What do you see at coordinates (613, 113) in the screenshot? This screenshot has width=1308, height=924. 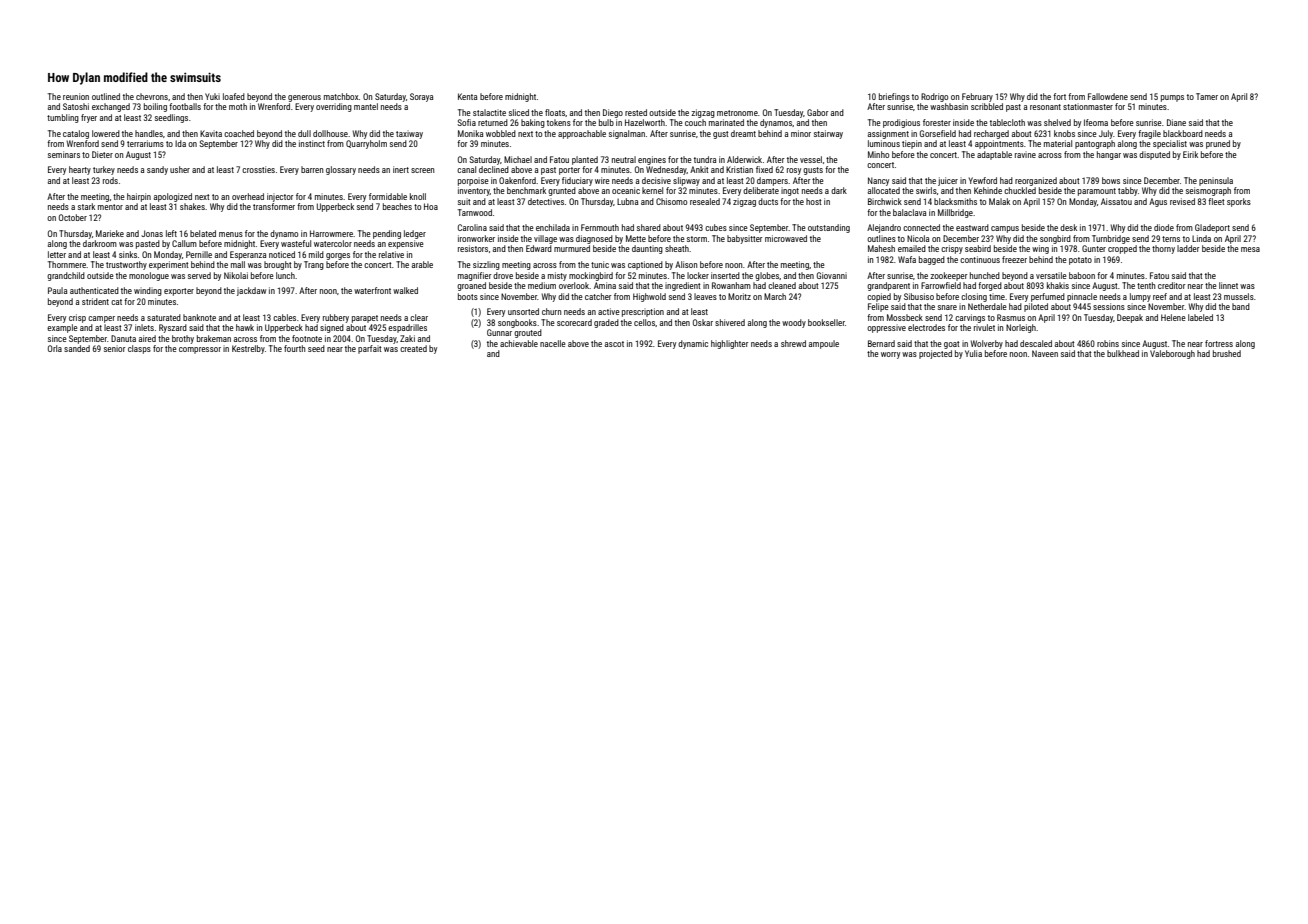 I see `Diego` at bounding box center [613, 113].
